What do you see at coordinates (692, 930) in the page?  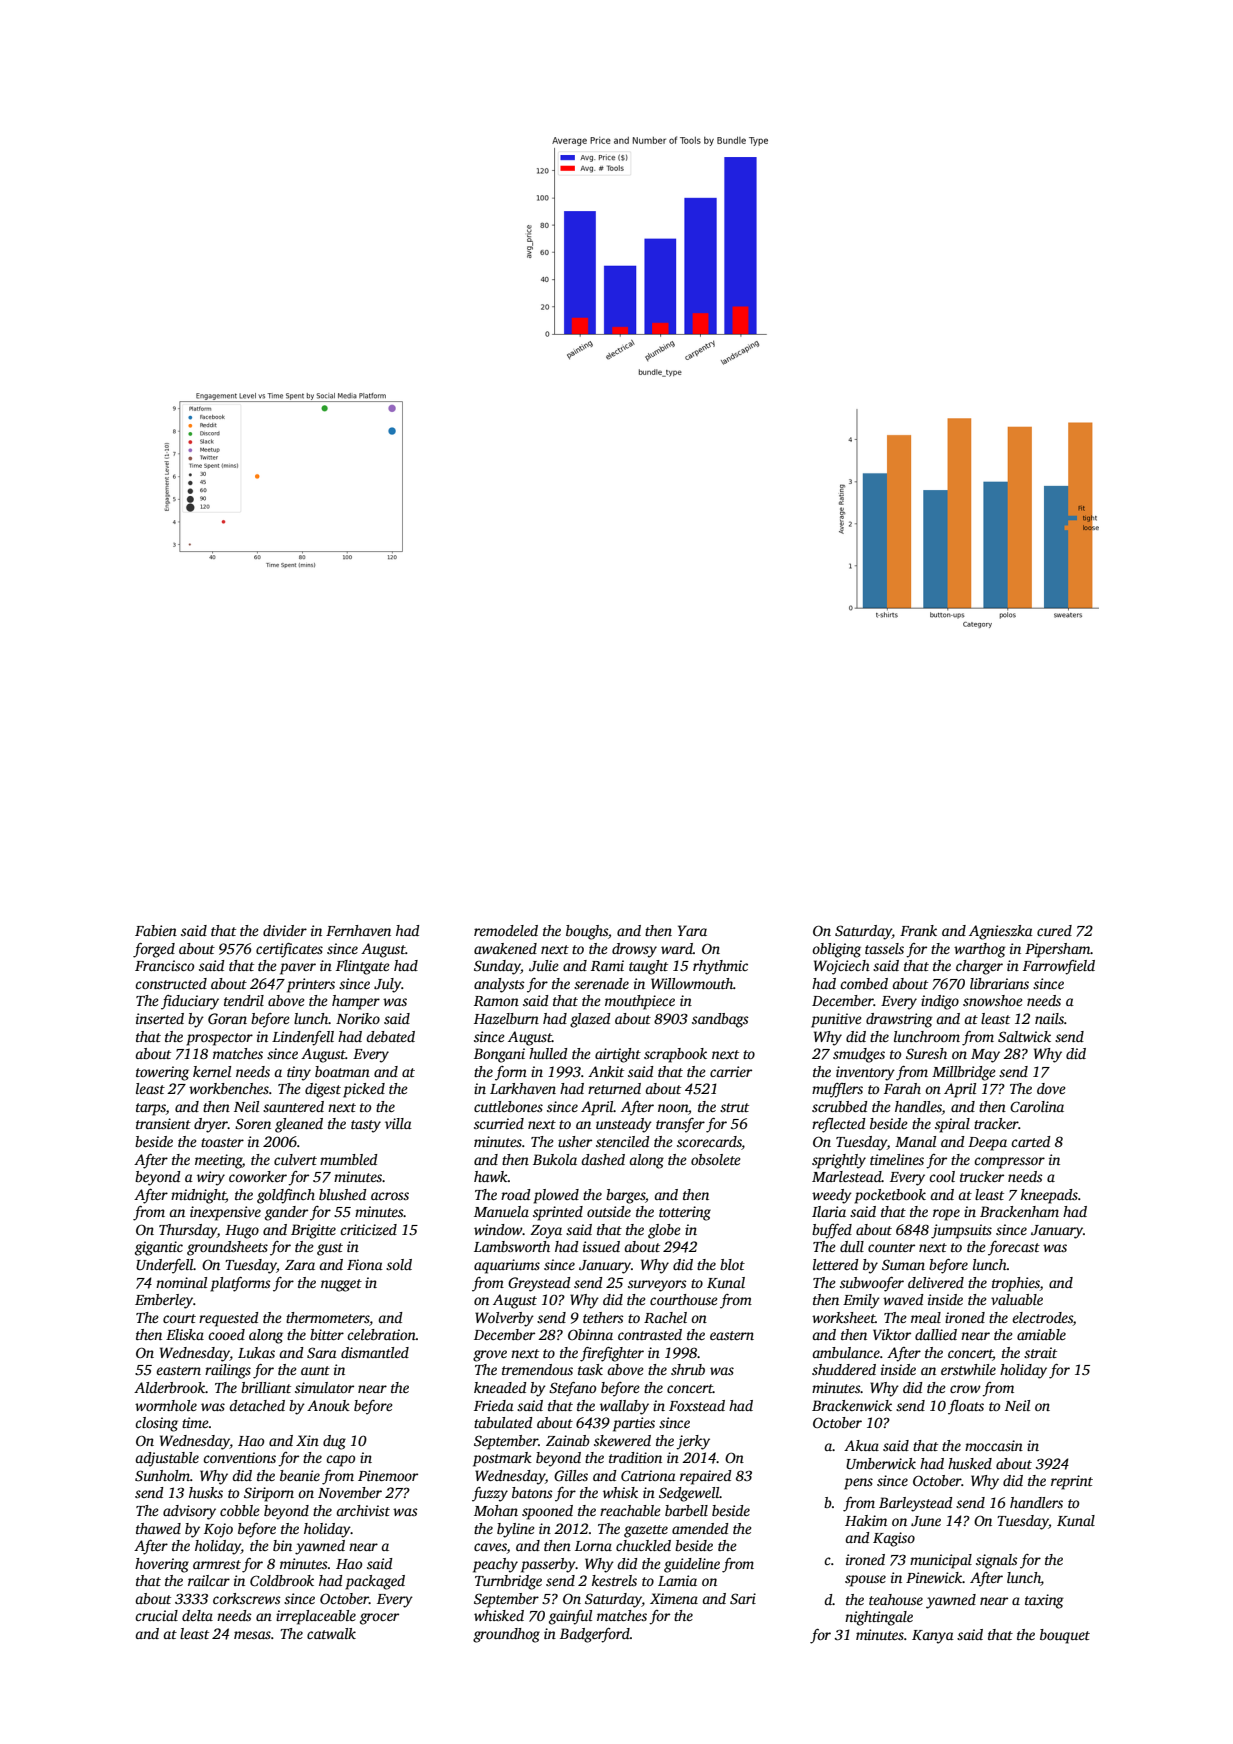 I see `Yara` at bounding box center [692, 930].
